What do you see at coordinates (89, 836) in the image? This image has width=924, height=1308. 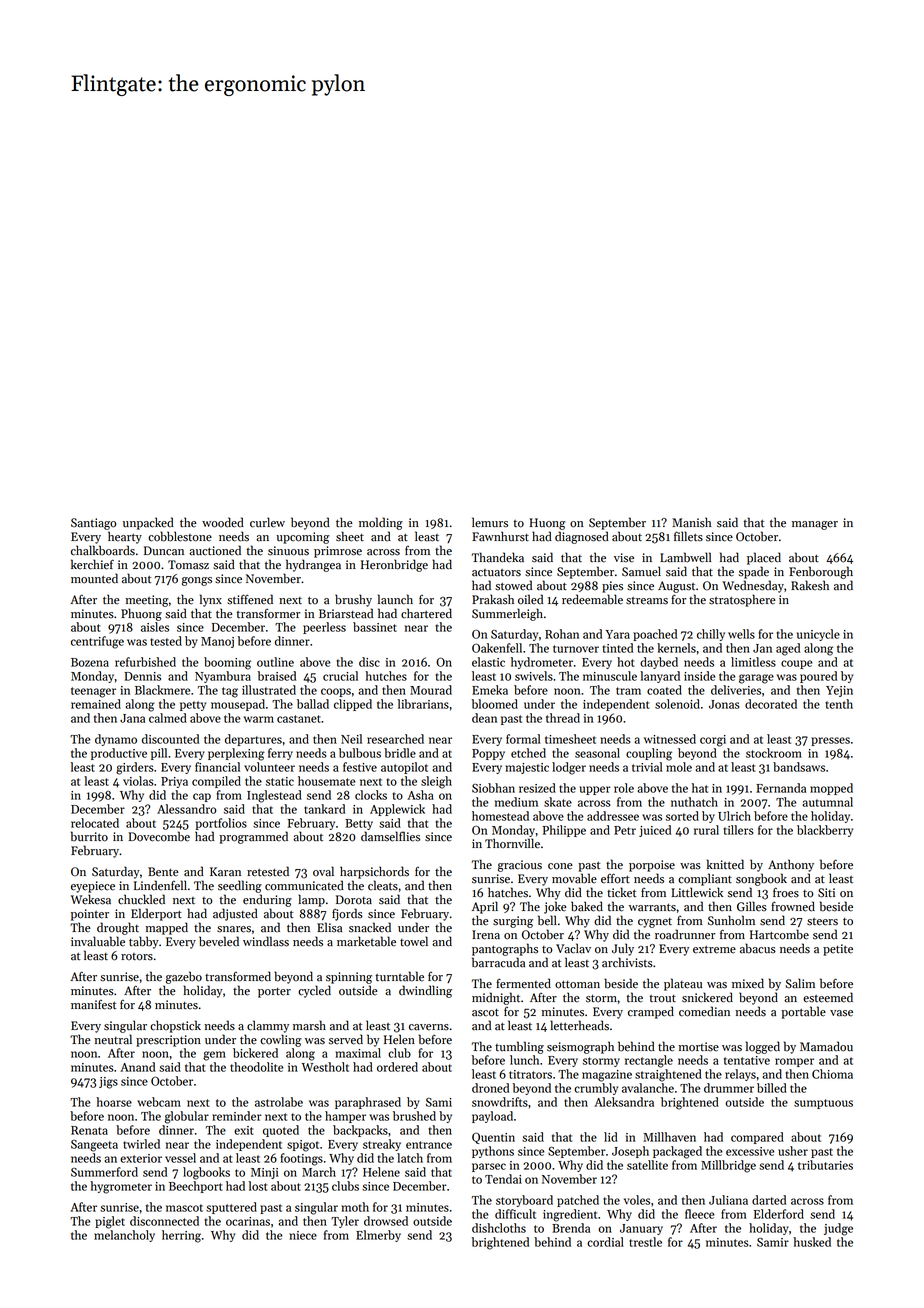 I see `burrito` at bounding box center [89, 836].
